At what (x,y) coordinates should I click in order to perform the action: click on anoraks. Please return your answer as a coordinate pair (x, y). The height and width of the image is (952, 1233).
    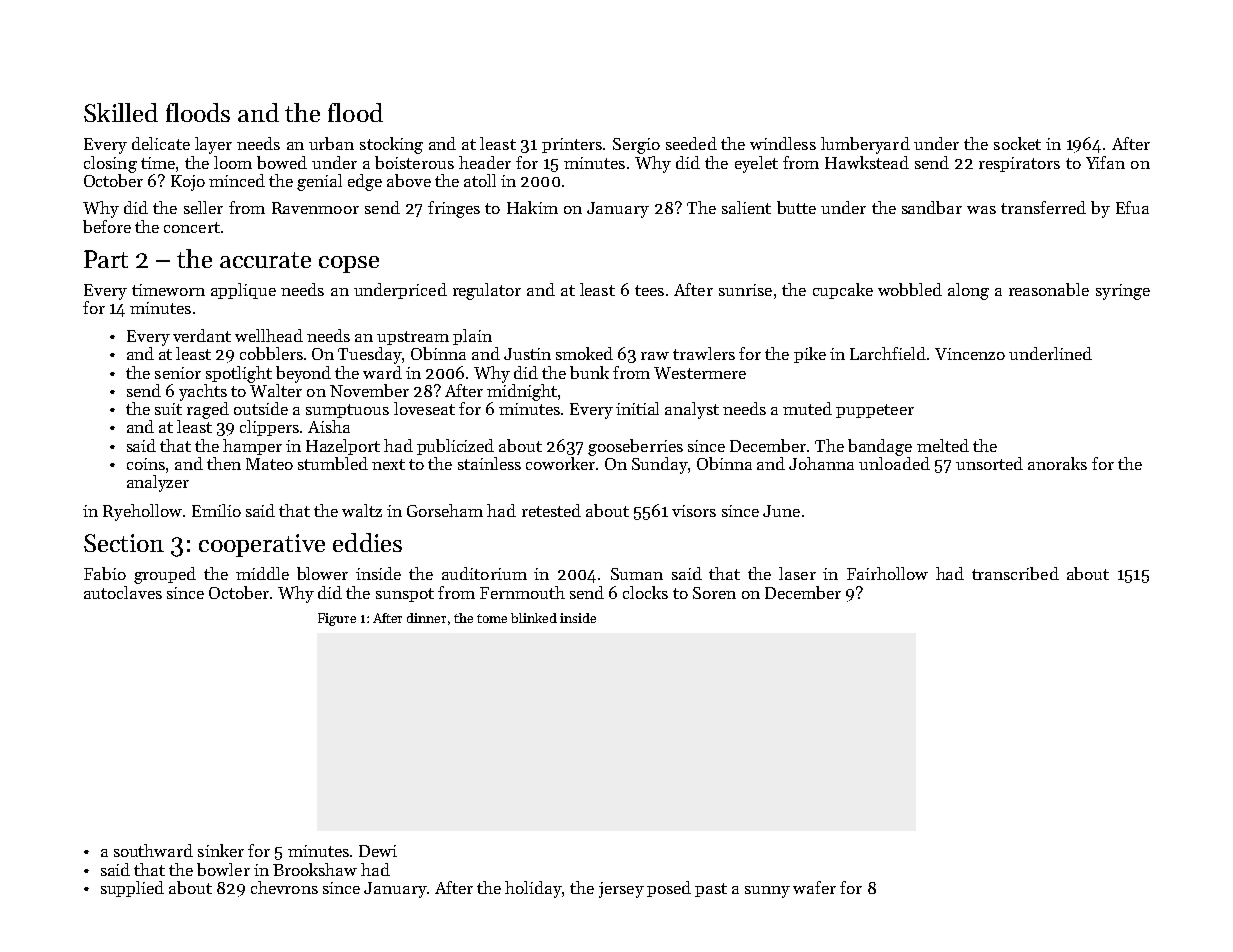
    Looking at the image, I should click on (1057, 463).
